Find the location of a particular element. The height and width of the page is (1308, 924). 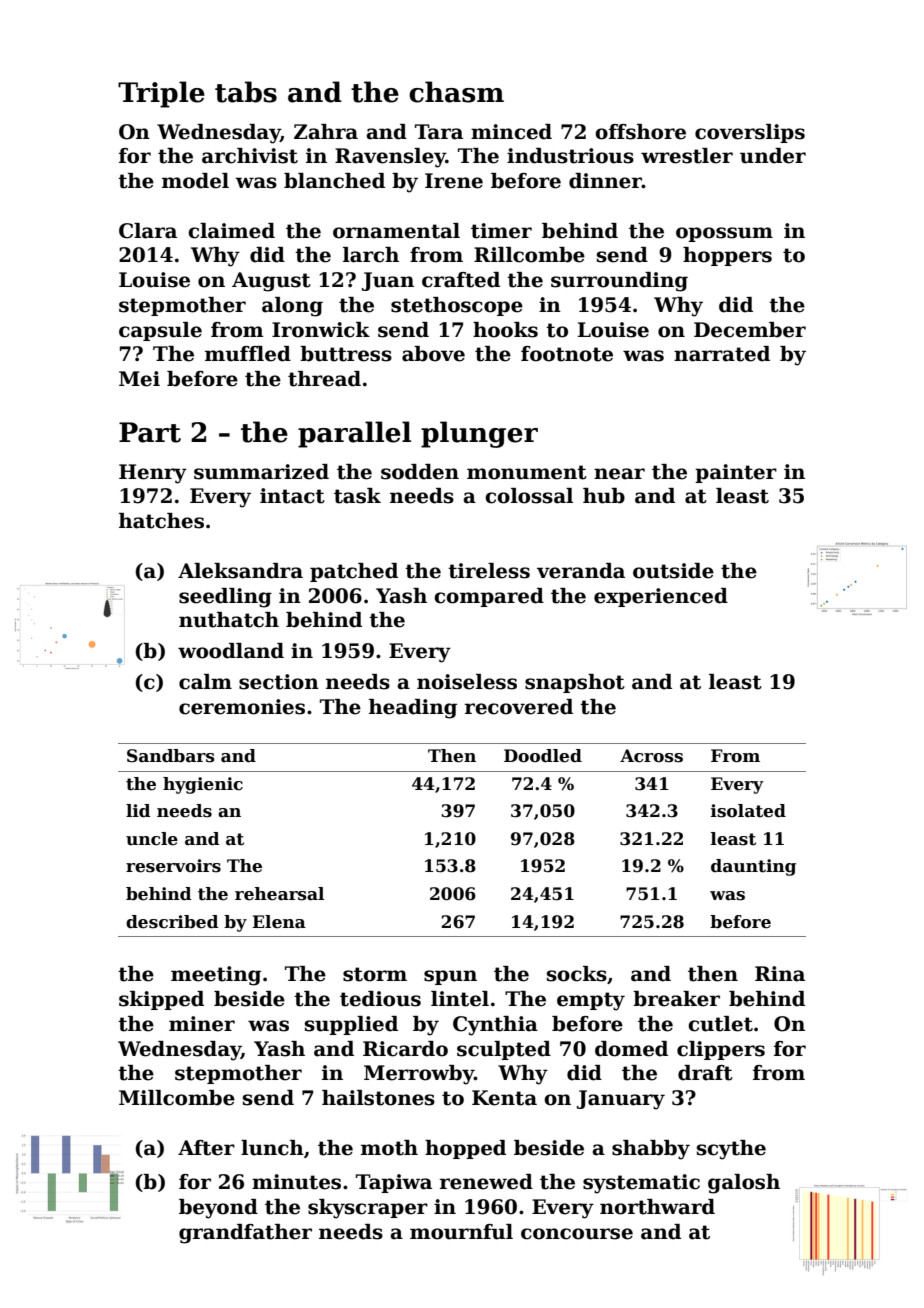

woodland is located at coordinates (231, 651).
